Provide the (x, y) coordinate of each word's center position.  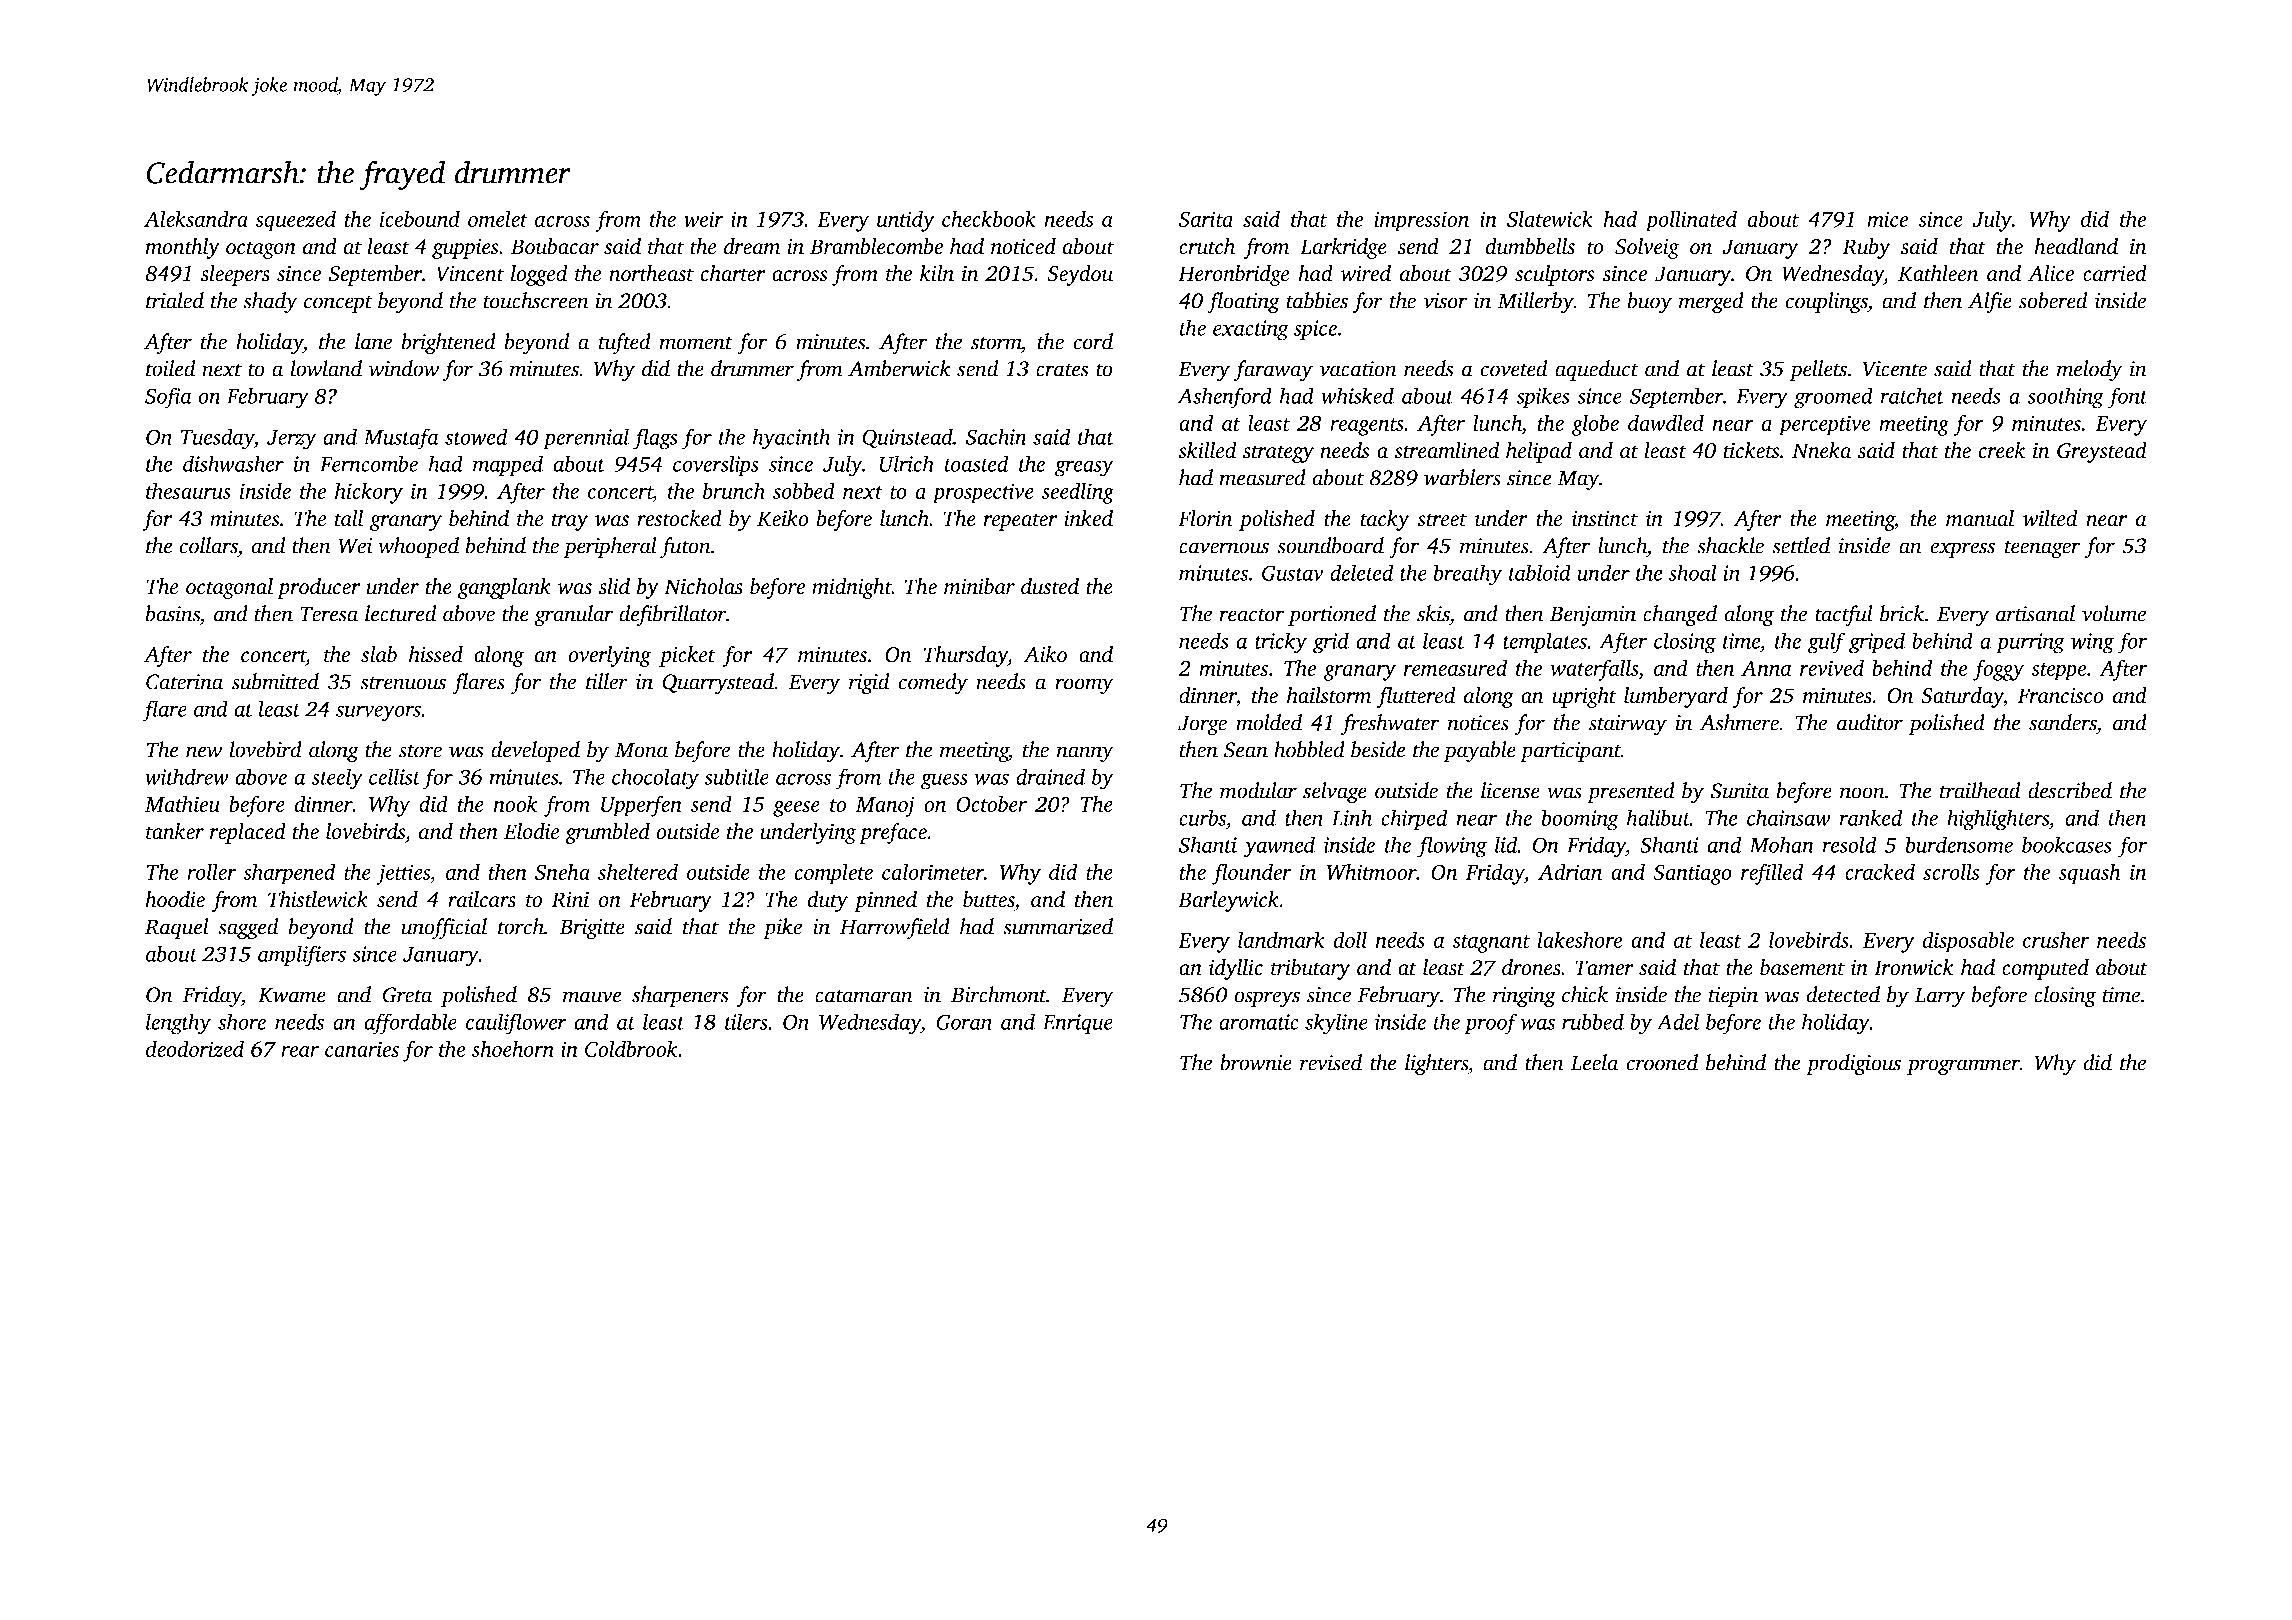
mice (1887, 219)
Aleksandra (196, 218)
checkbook (989, 218)
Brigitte (592, 929)
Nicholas (703, 586)
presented (1631, 792)
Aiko (1045, 654)
